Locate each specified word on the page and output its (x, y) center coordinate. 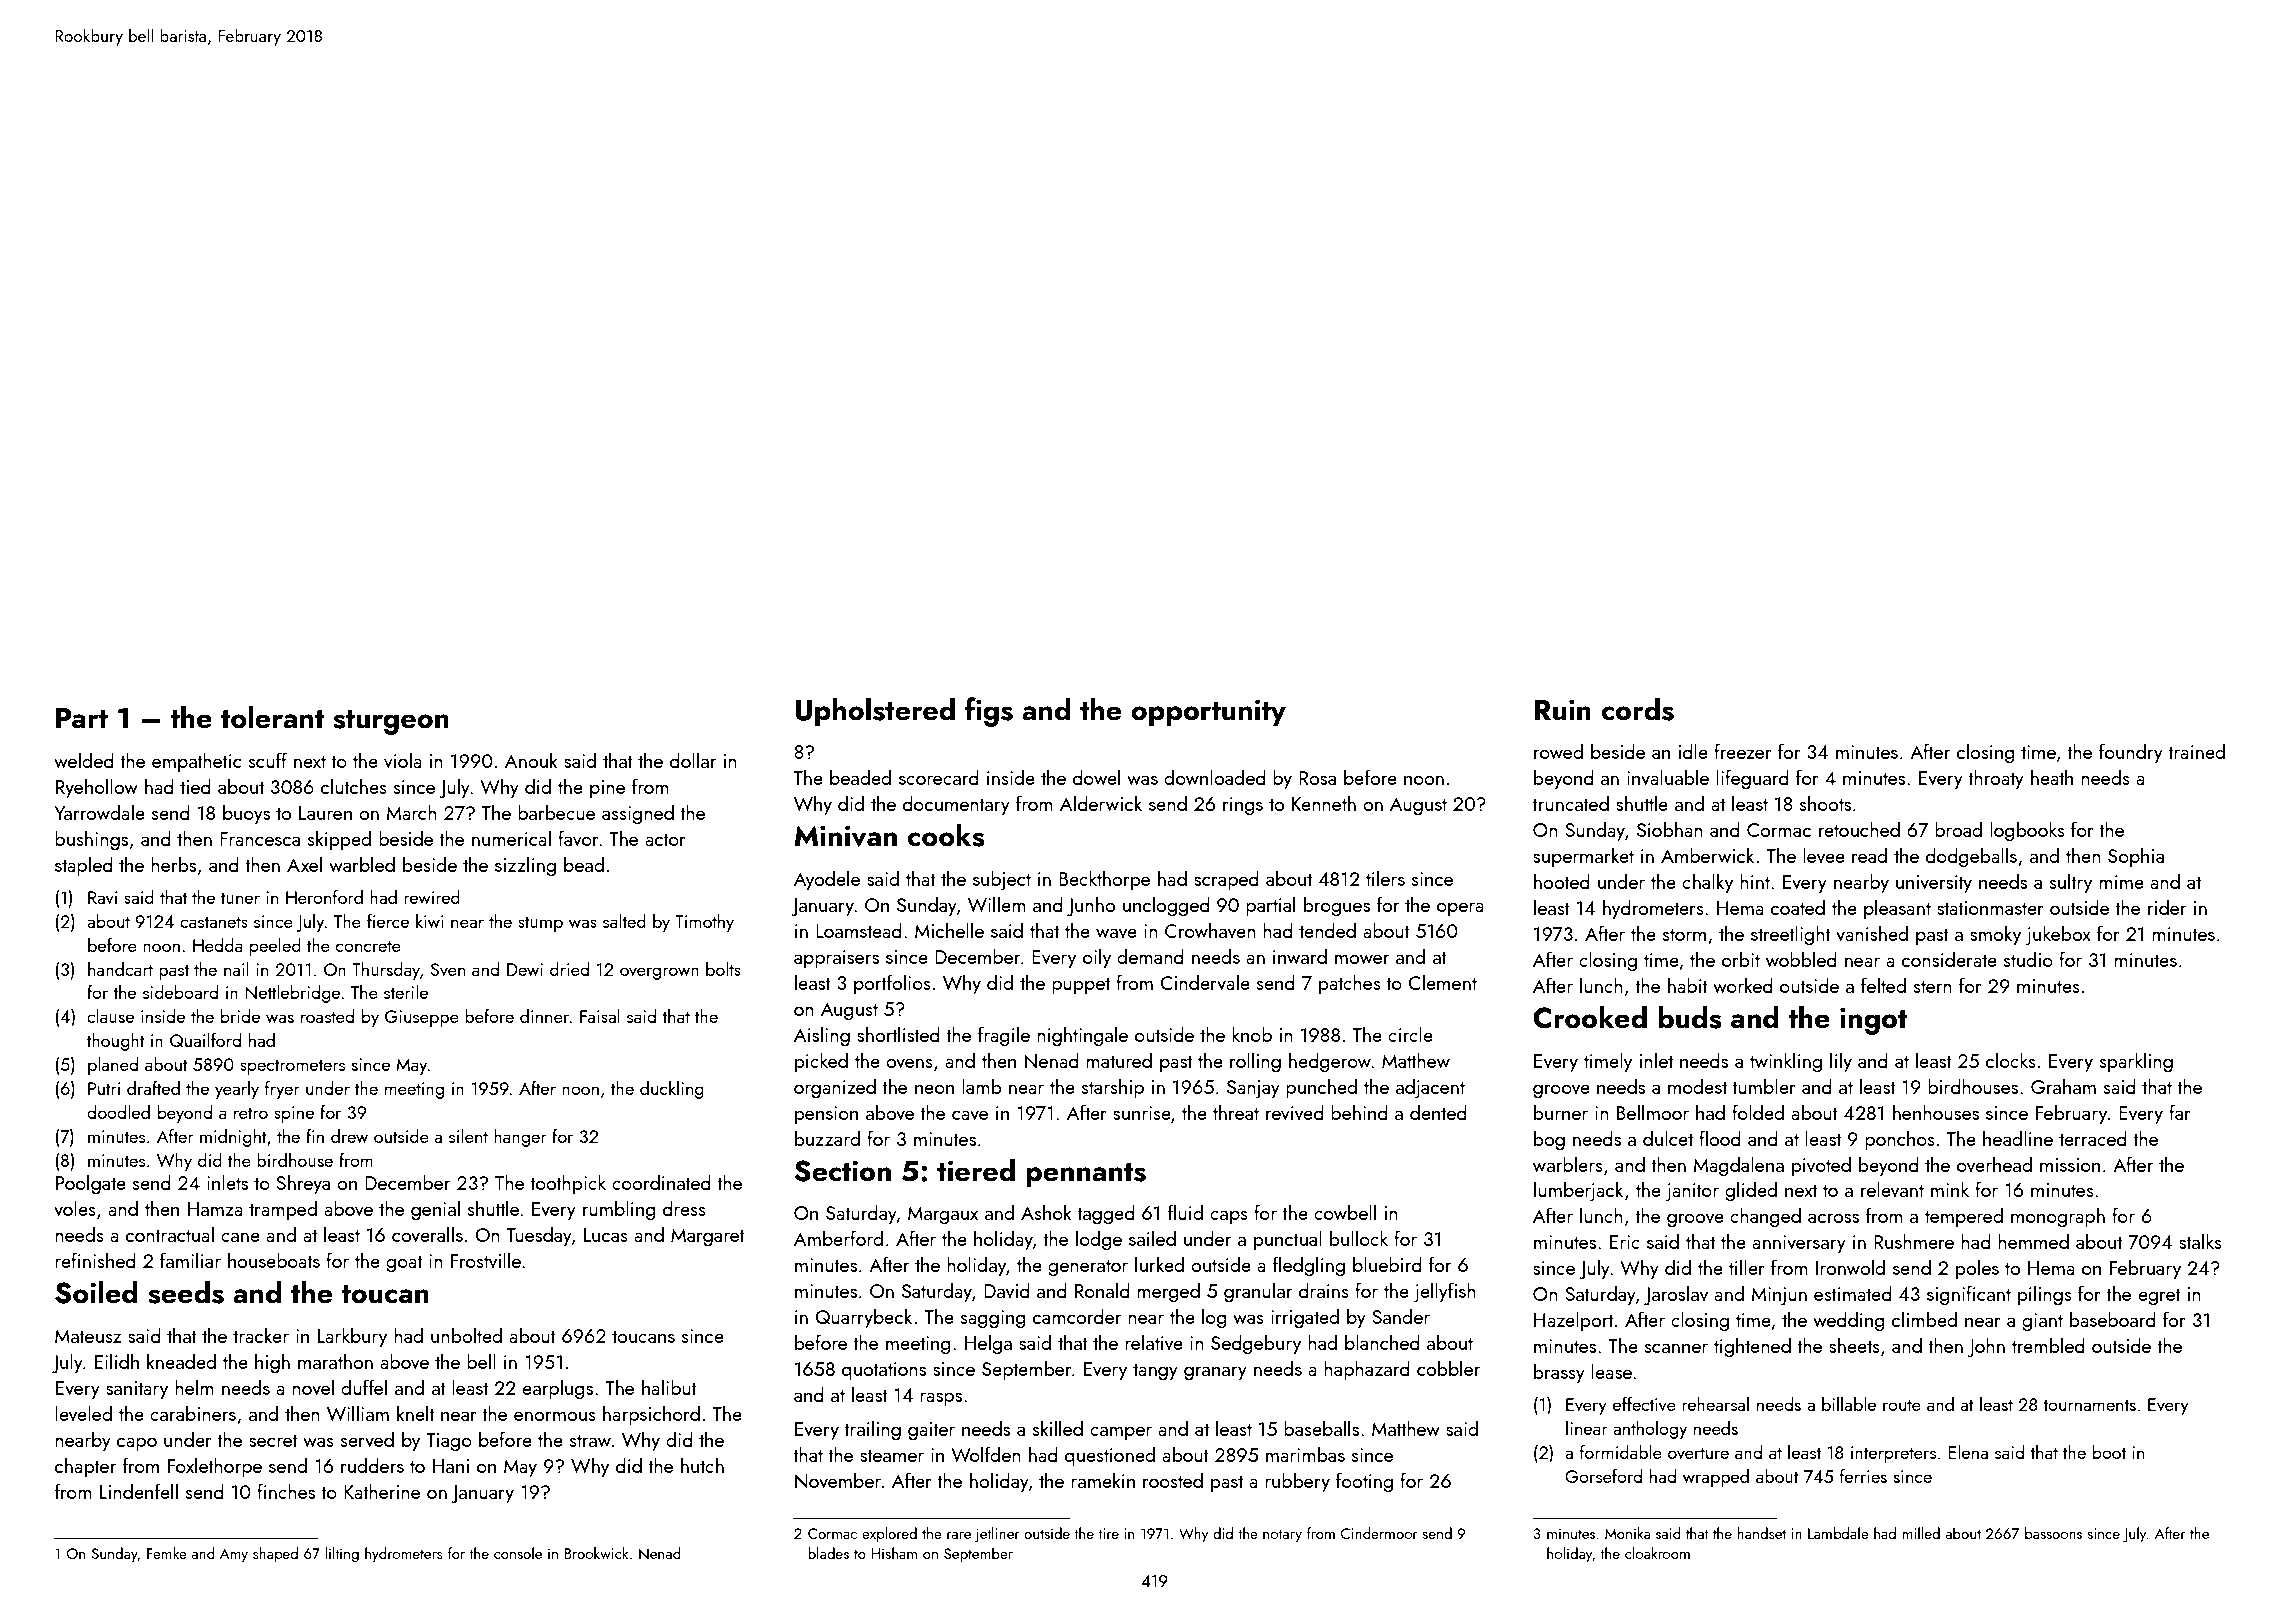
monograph (2058, 1217)
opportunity (1208, 713)
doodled (118, 1112)
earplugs (557, 1389)
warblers (1568, 1164)
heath (2052, 777)
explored (889, 1534)
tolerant (272, 717)
